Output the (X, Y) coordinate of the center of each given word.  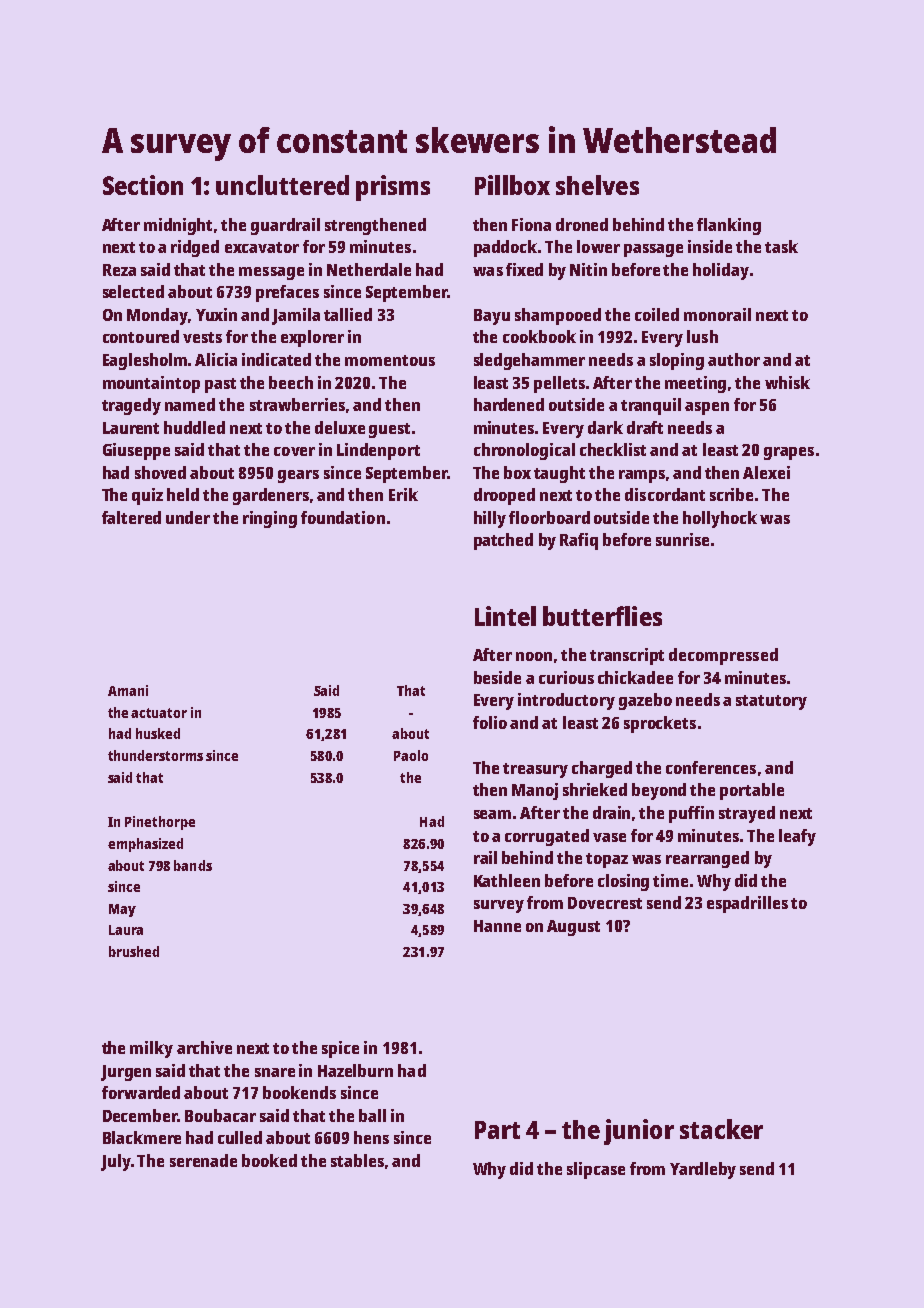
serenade (203, 1160)
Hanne (497, 926)
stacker (721, 1129)
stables (357, 1160)
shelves (597, 185)
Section (143, 185)
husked (158, 733)
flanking (729, 226)
